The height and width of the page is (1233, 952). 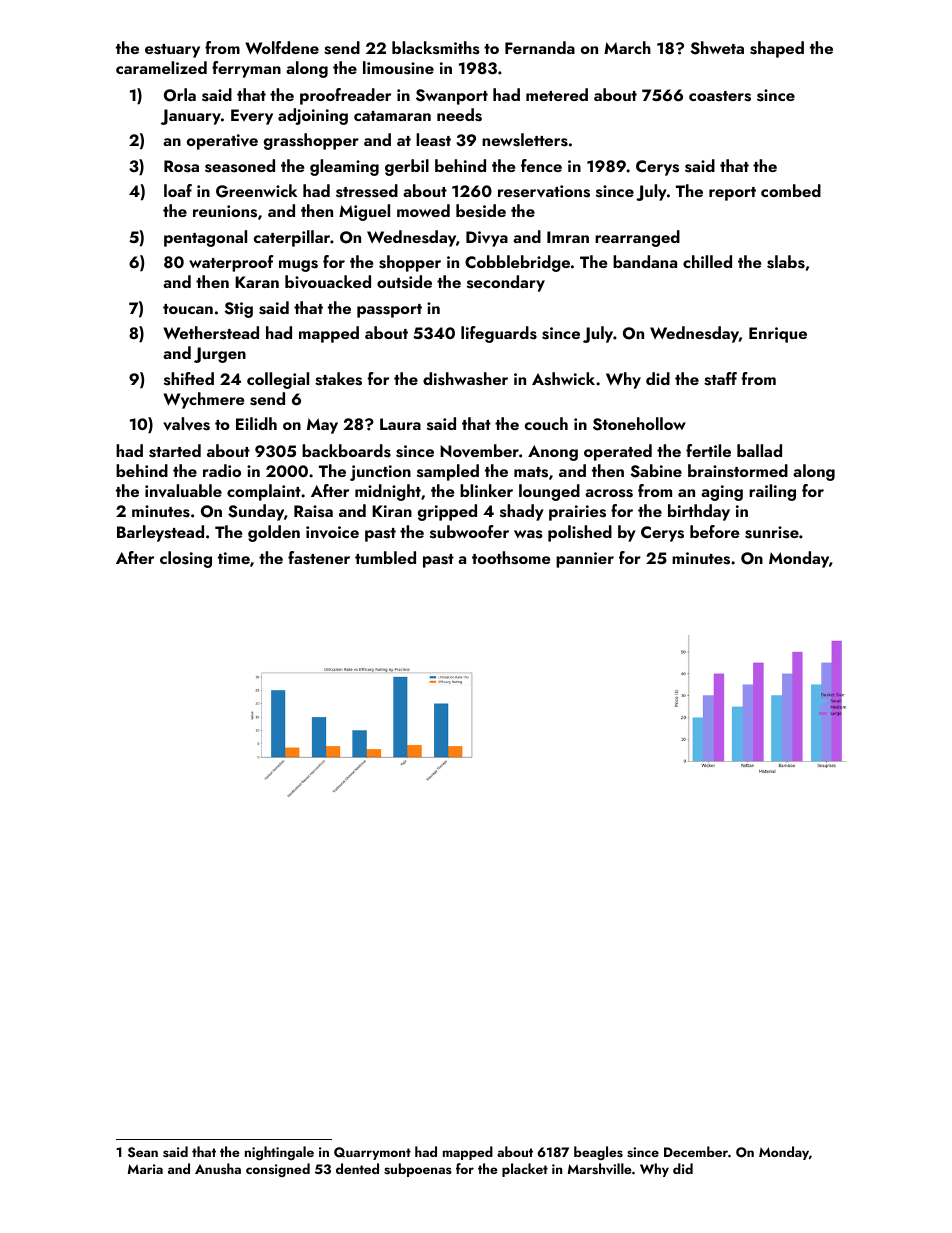 I want to click on tumbled, so click(x=385, y=557).
